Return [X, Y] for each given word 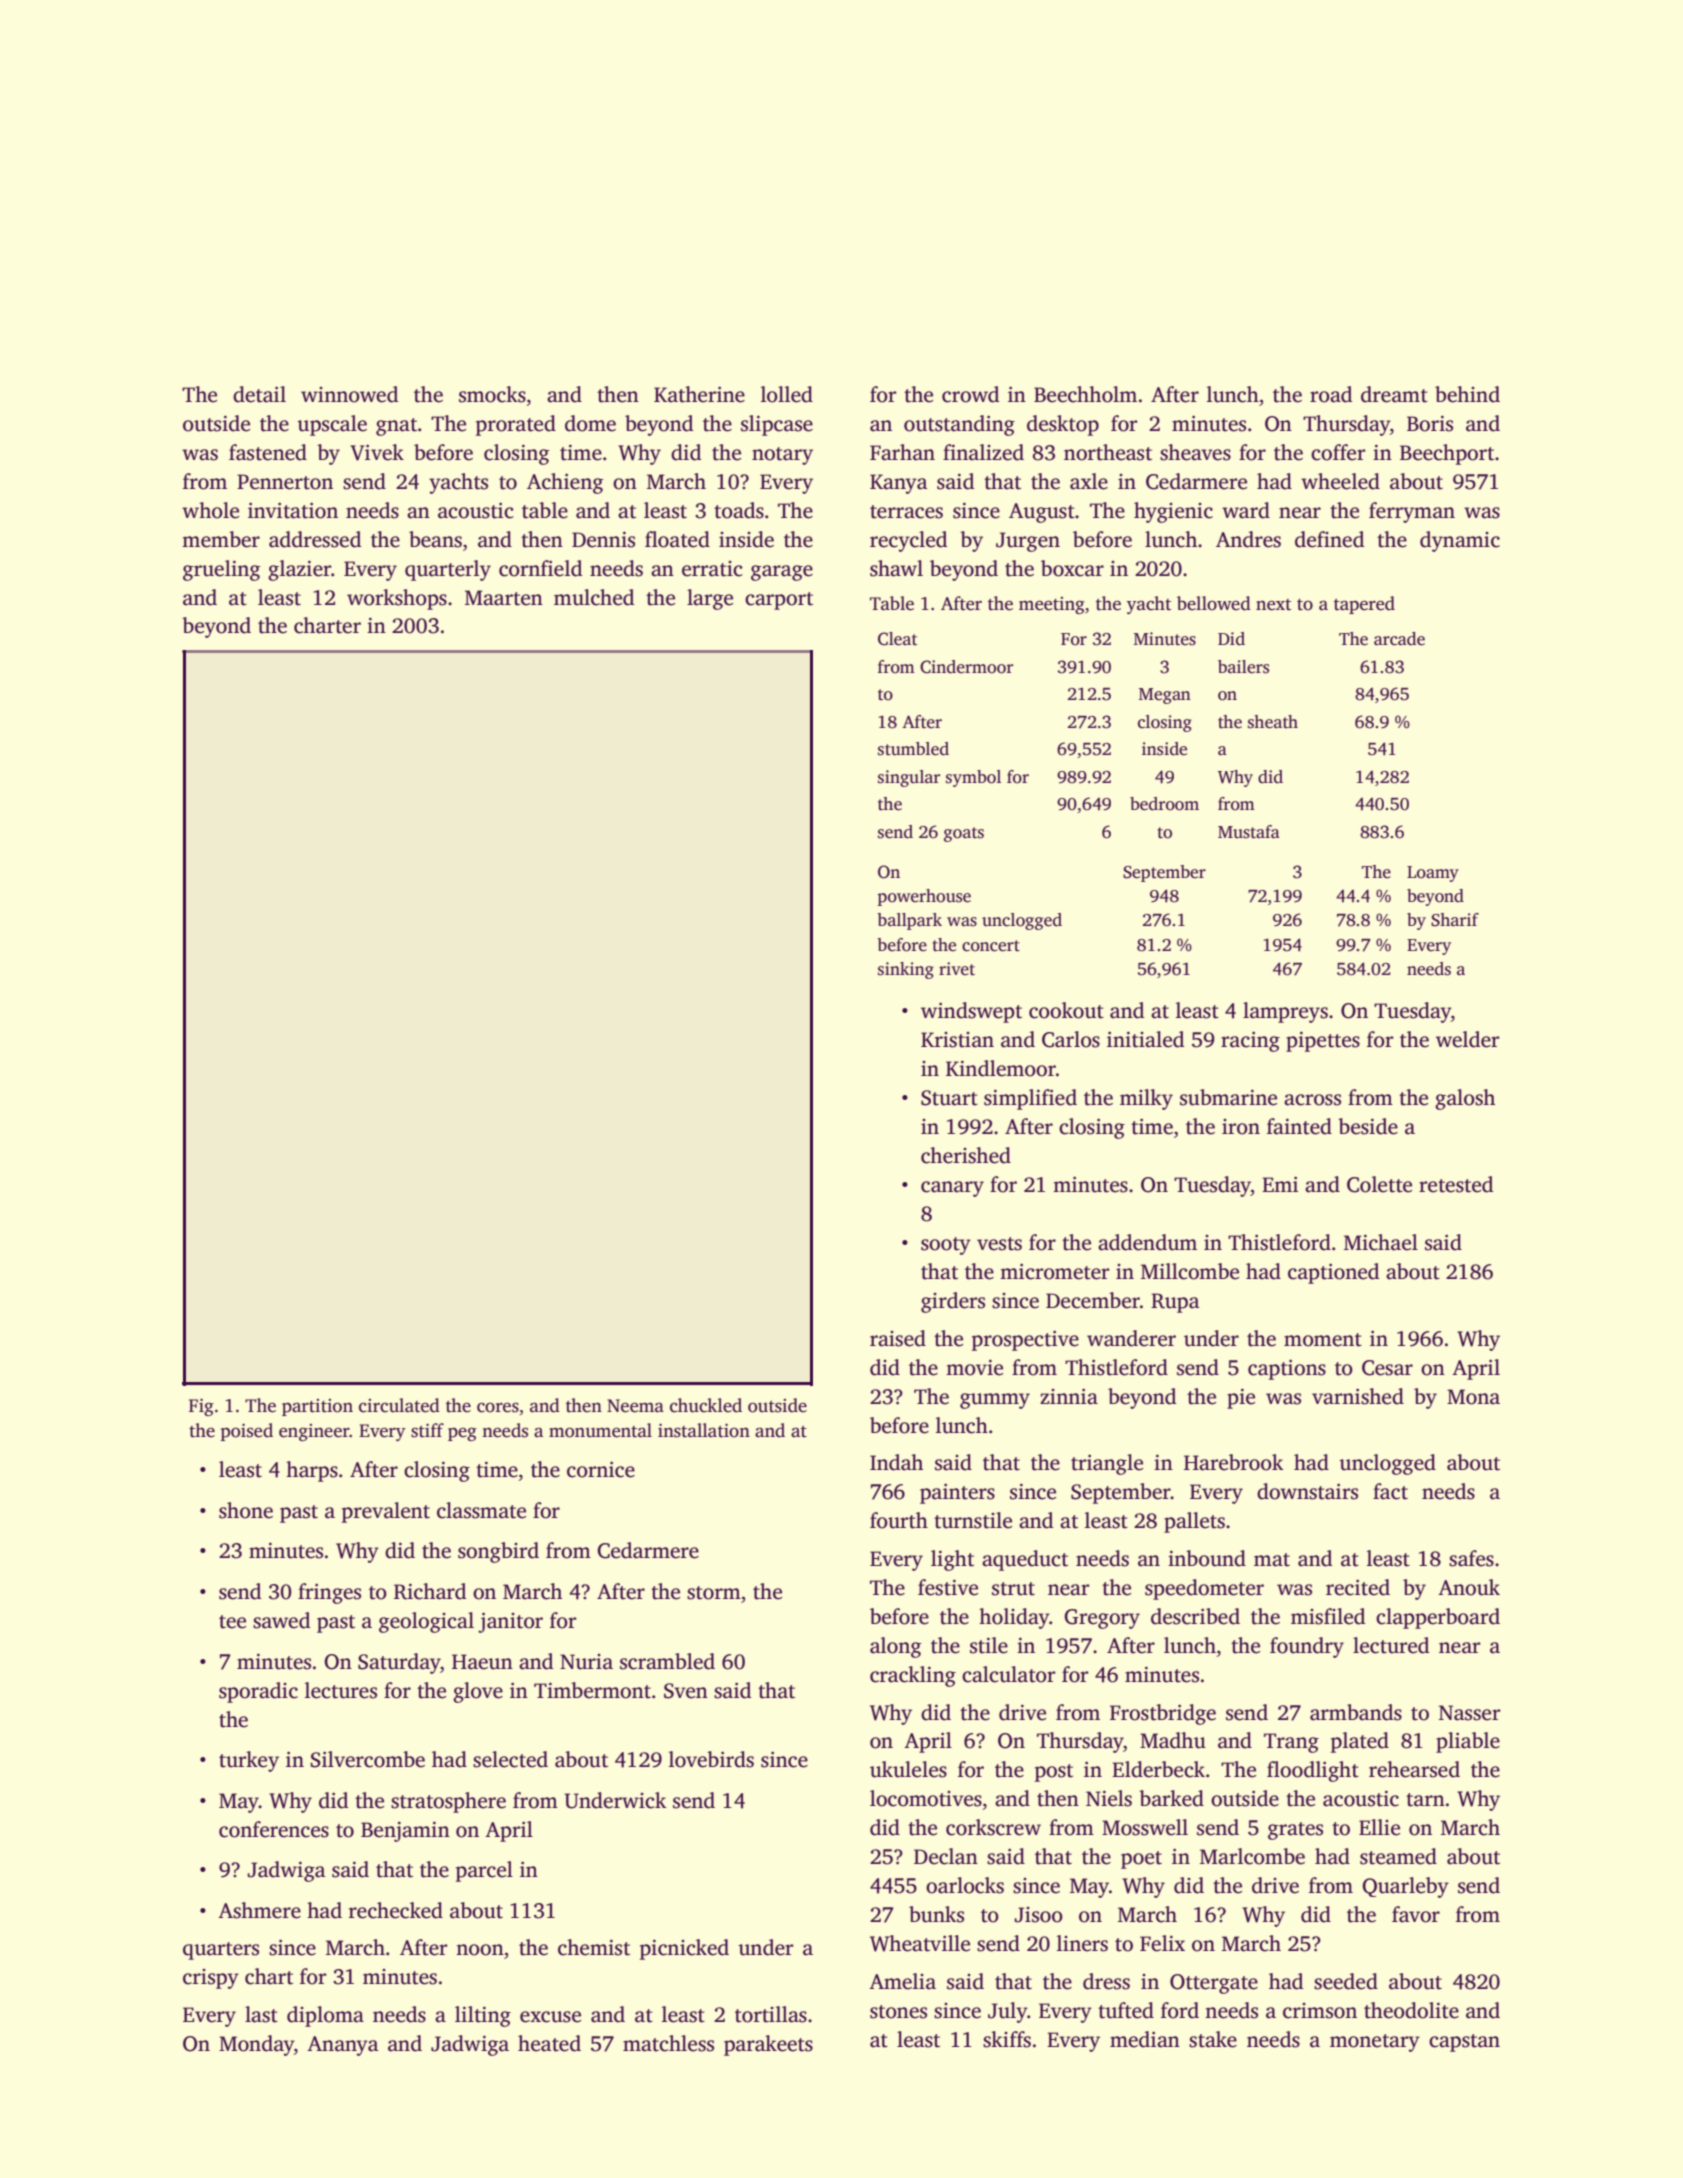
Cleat [897, 639]
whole [210, 510]
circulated [399, 1405]
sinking [906, 970]
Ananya [342, 2046]
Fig [201, 1407]
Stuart [949, 1098]
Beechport [1447, 454]
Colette [1379, 1184]
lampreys [1285, 1012]
